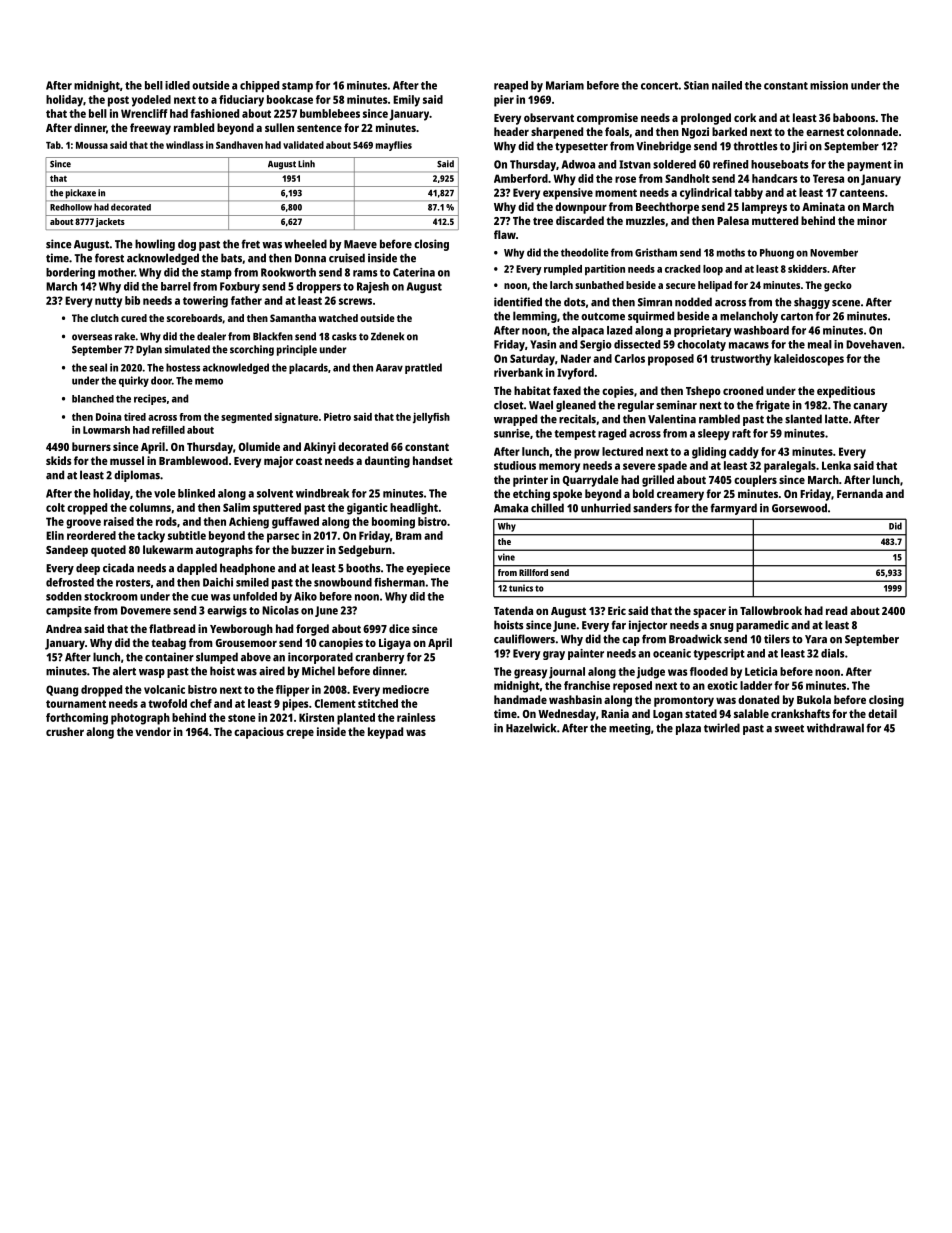 This screenshot has height=1233, width=952. What do you see at coordinates (749, 345) in the screenshot?
I see `macaws` at bounding box center [749, 345].
